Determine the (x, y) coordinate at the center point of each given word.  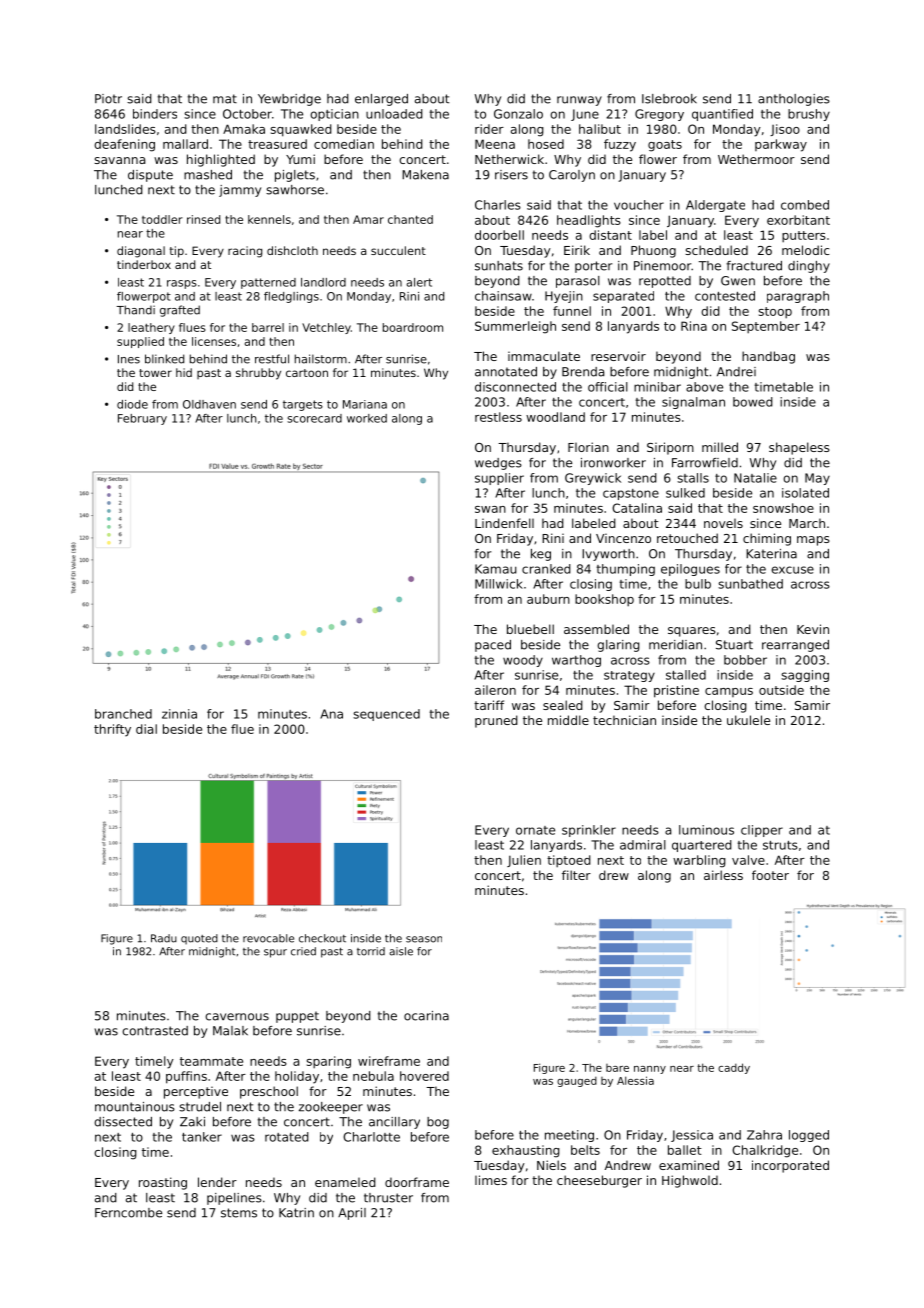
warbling (699, 861)
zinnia (179, 714)
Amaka (244, 129)
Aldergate (715, 206)
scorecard (314, 418)
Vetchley (326, 328)
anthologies (794, 100)
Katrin (296, 1213)
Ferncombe (128, 1213)
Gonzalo (518, 114)
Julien (524, 861)
